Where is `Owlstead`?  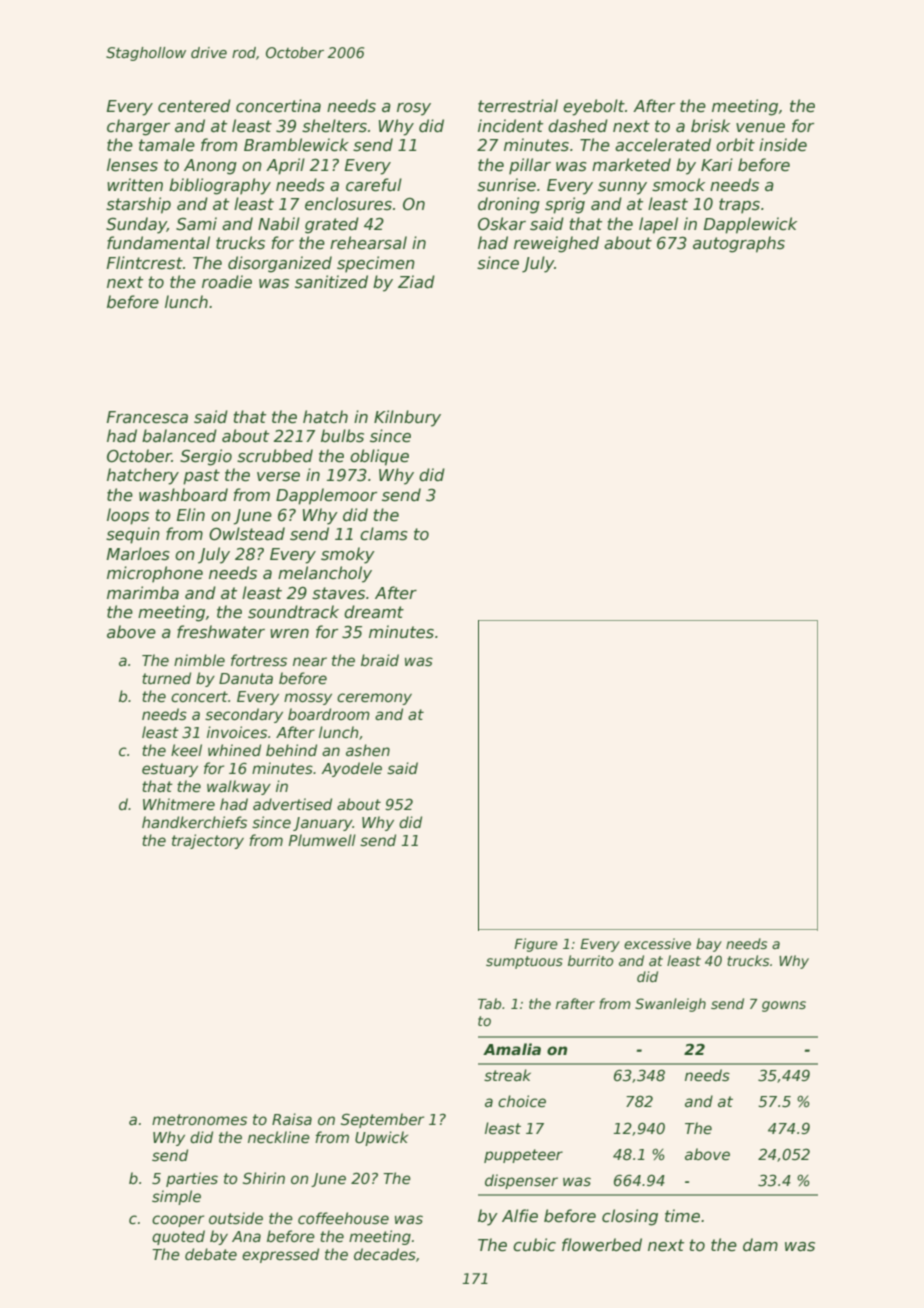
Owlstead is located at coordinates (247, 533).
